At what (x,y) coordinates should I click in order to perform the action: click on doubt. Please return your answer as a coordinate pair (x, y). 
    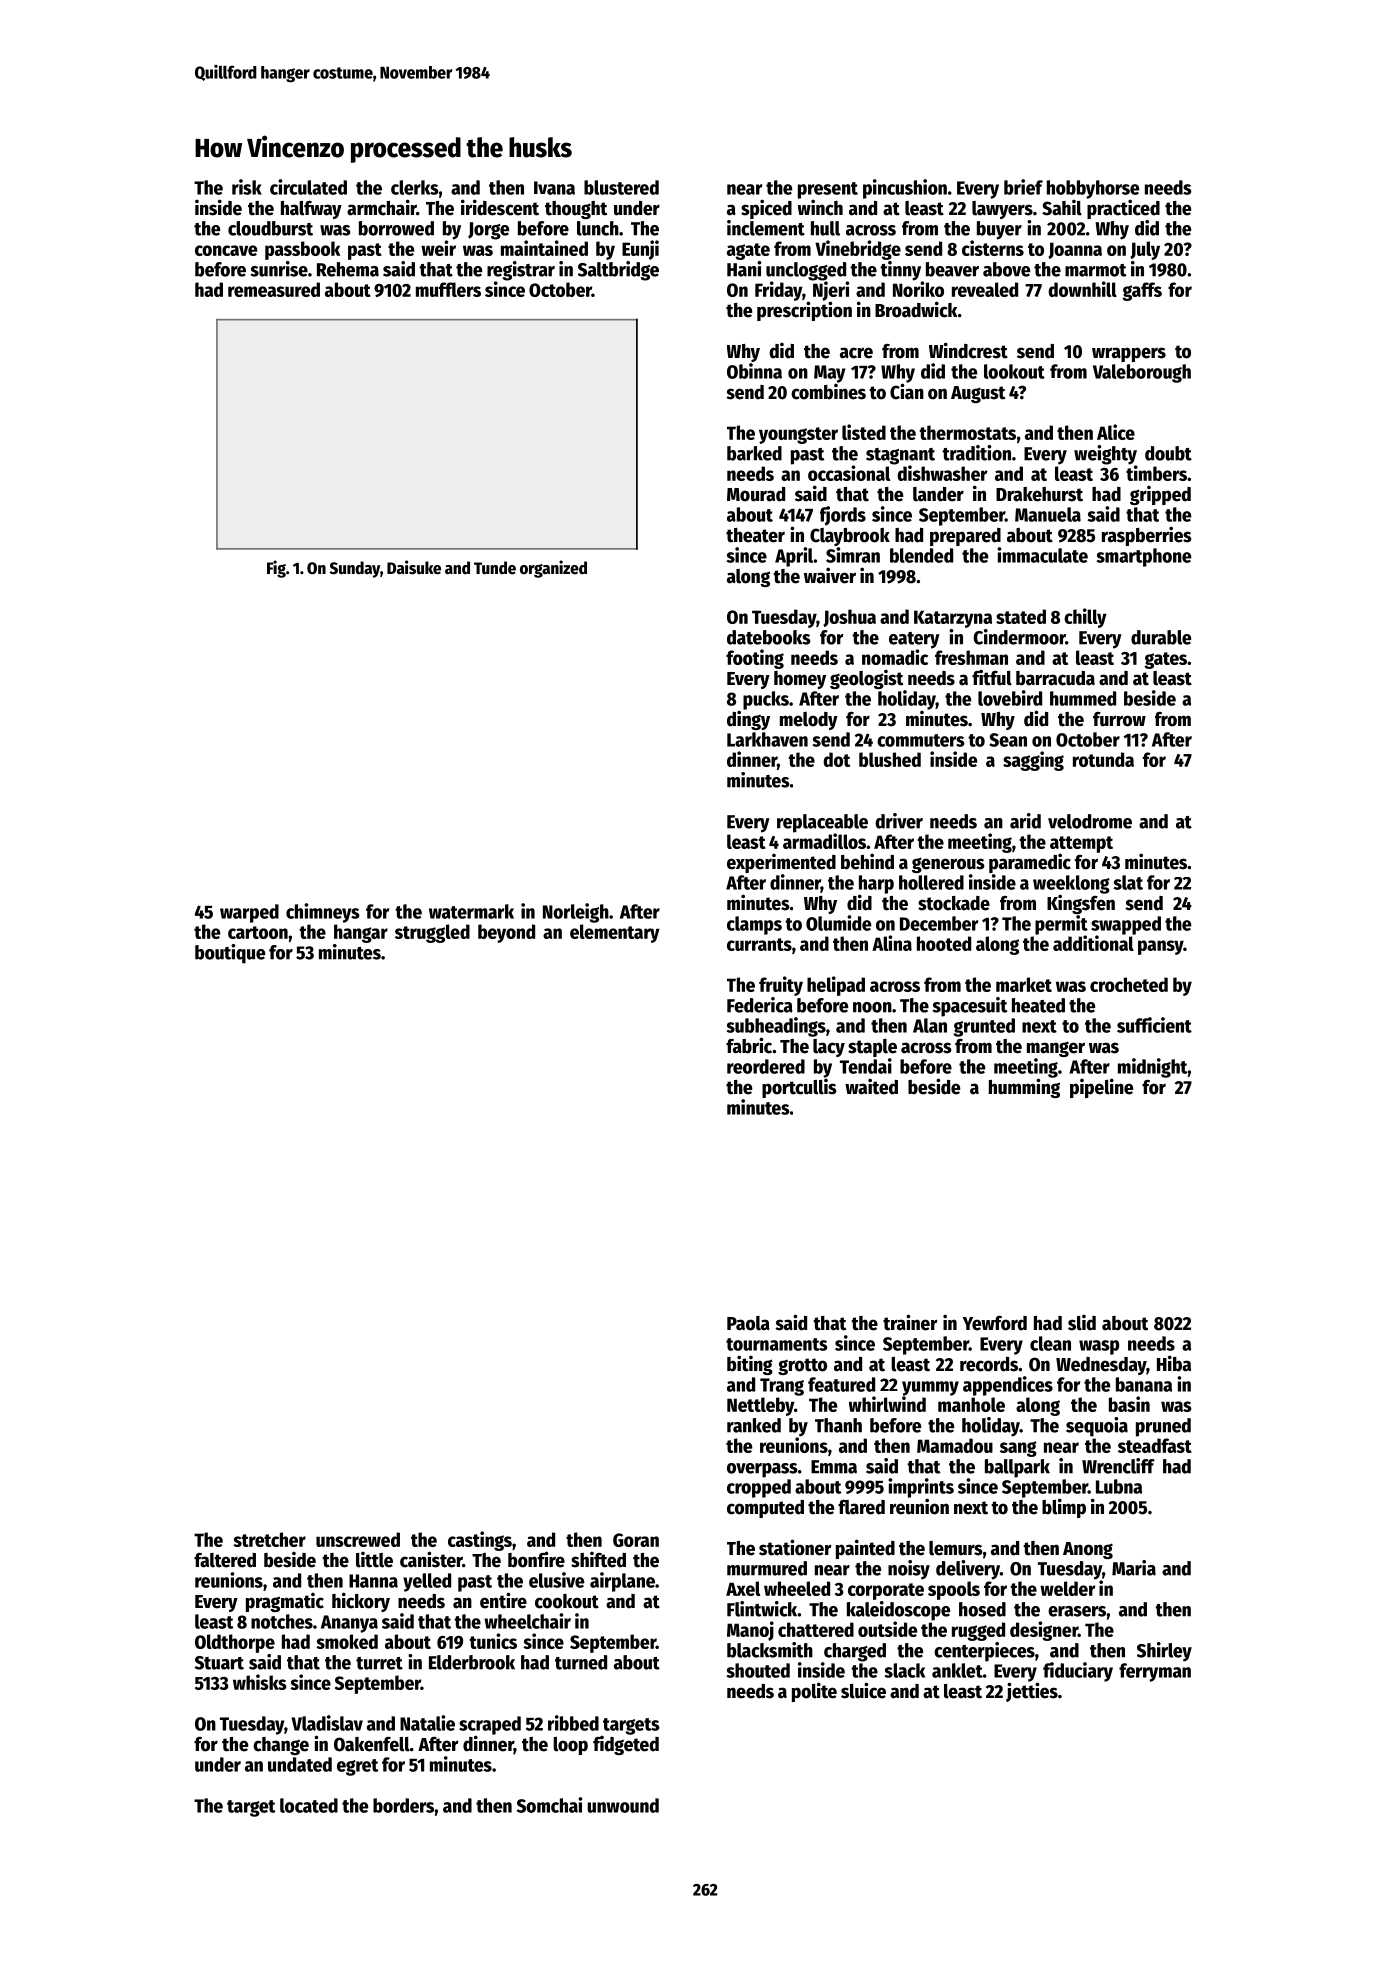
    Looking at the image, I should click on (1168, 453).
